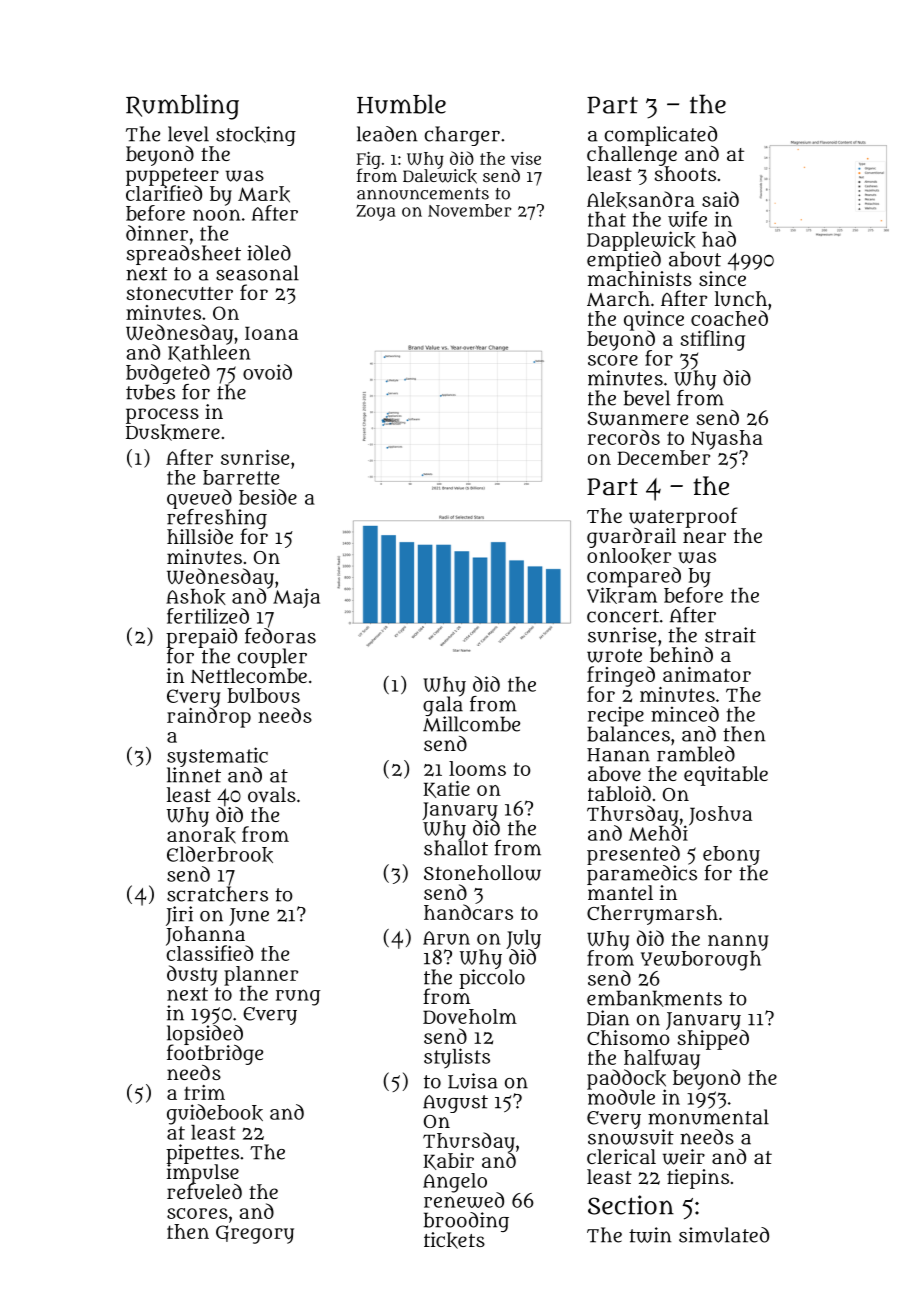 This page has height=1316, width=908. Describe the element at coordinates (194, 775) in the page. I see `linnet` at that location.
